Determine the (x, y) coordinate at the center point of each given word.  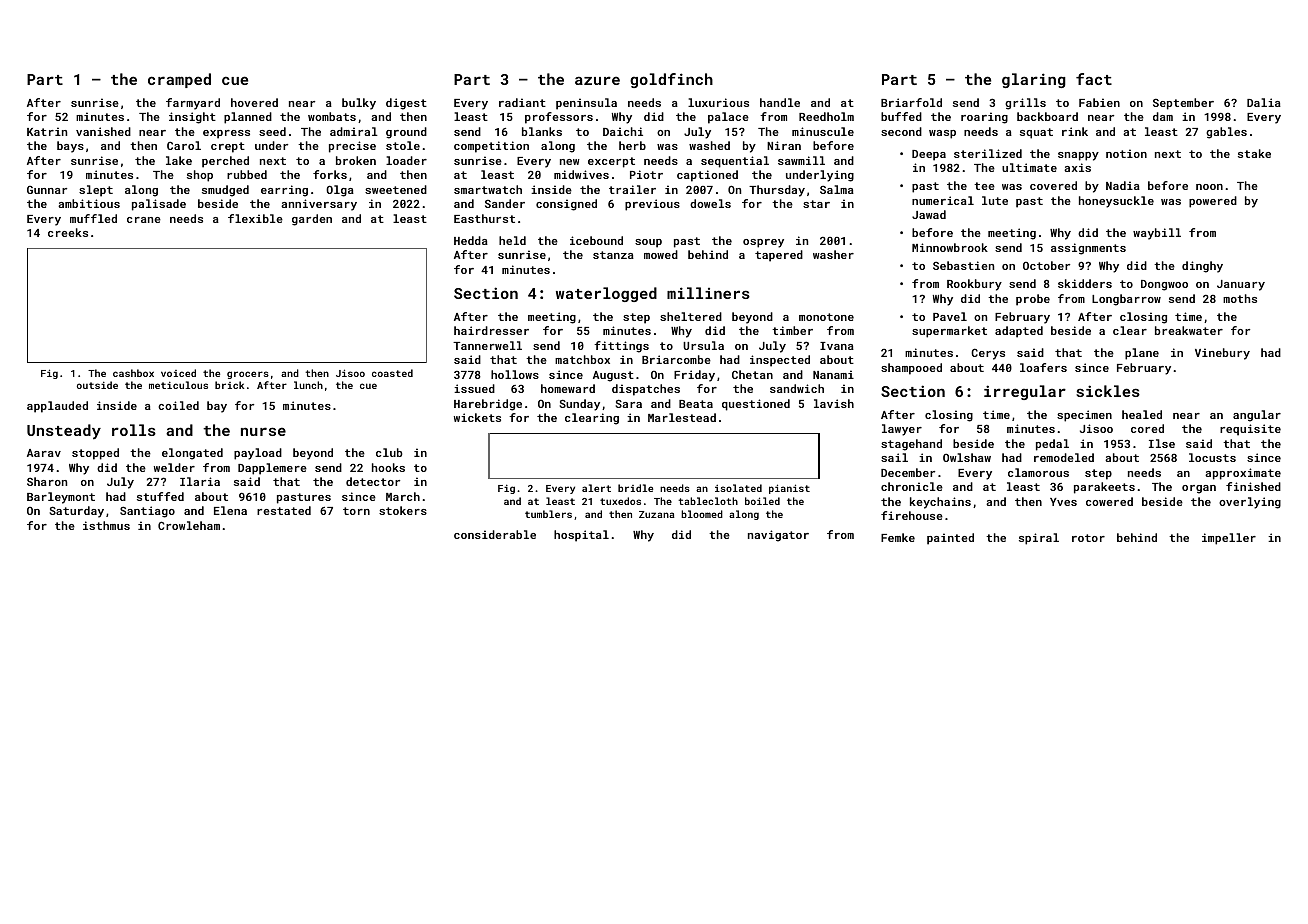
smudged (225, 191)
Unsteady (64, 432)
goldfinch (671, 80)
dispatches (646, 390)
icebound (596, 240)
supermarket (949, 332)
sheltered (691, 316)
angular (1257, 416)
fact (1094, 79)
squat (1036, 133)
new (570, 162)
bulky (359, 104)
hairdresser (491, 330)
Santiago (147, 512)
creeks (68, 232)
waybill (1157, 234)
